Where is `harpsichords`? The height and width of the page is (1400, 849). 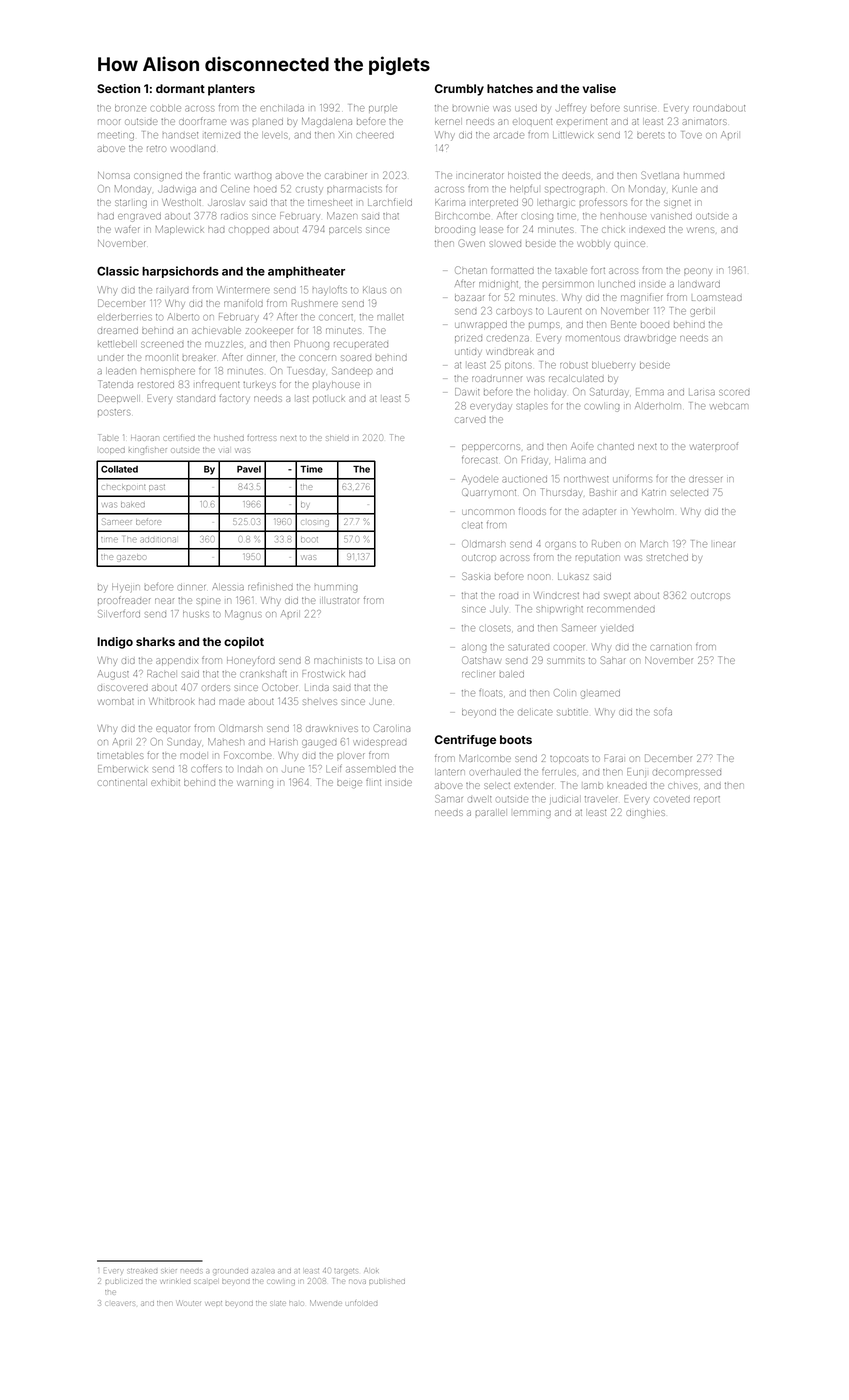 harpsichords is located at coordinates (180, 272).
